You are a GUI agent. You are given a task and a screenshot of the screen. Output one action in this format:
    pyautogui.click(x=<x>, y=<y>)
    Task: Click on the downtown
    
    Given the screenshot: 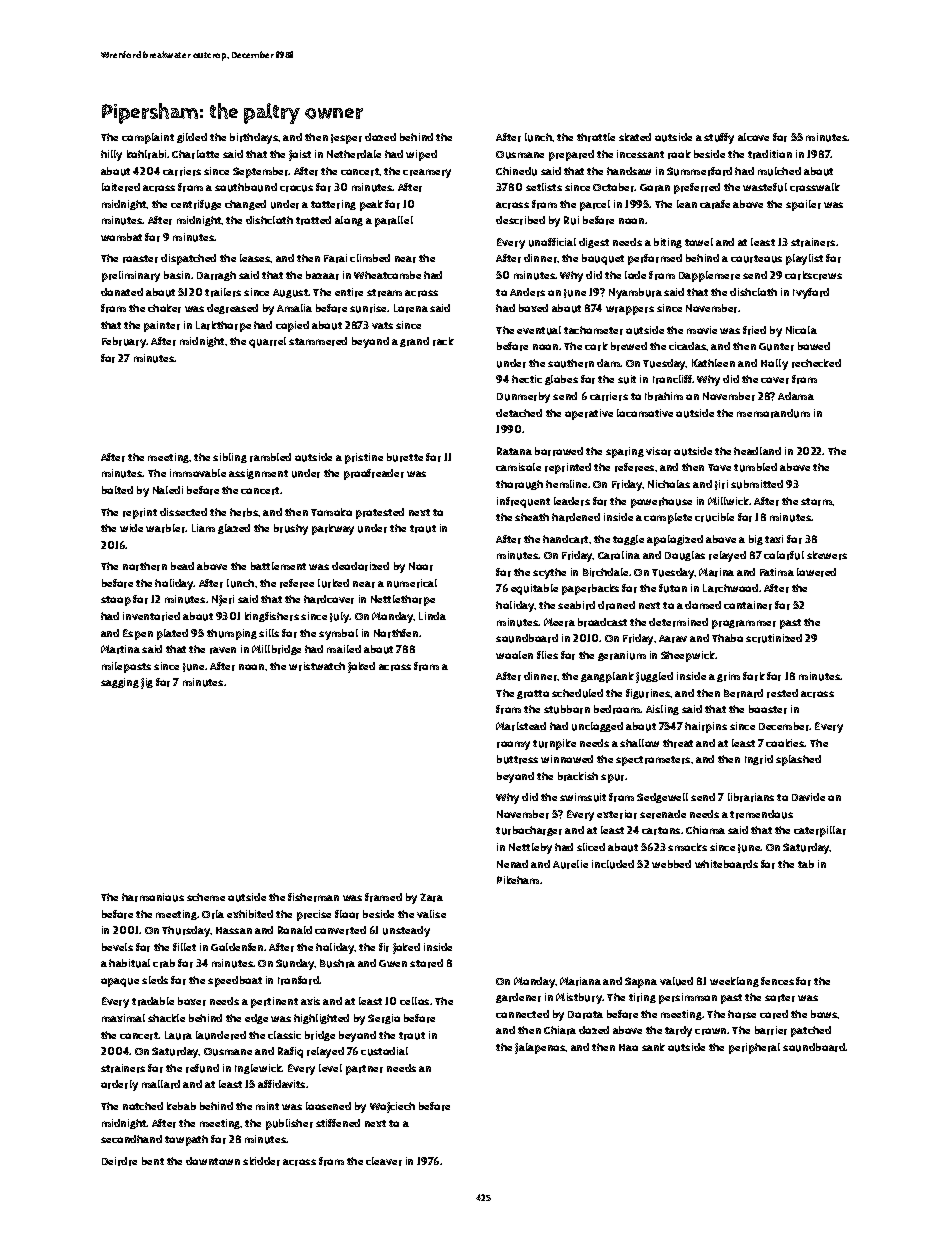 What is the action you would take?
    pyautogui.click(x=213, y=1161)
